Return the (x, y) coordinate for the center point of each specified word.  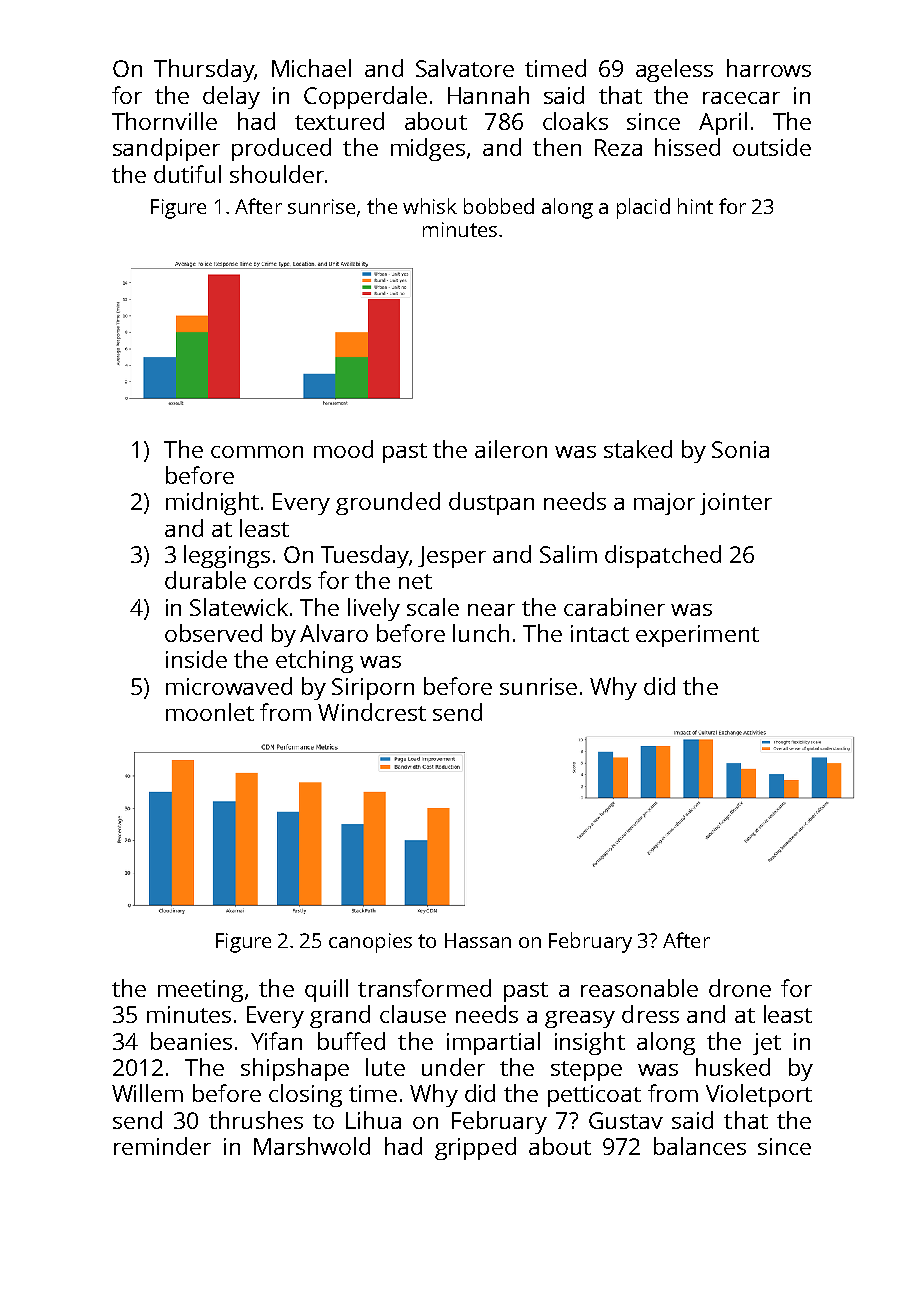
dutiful (187, 174)
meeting (200, 991)
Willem (147, 1093)
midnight (212, 503)
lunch (481, 633)
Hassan (478, 940)
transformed (424, 988)
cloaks (575, 121)
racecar (741, 98)
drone (740, 988)
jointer (736, 504)
